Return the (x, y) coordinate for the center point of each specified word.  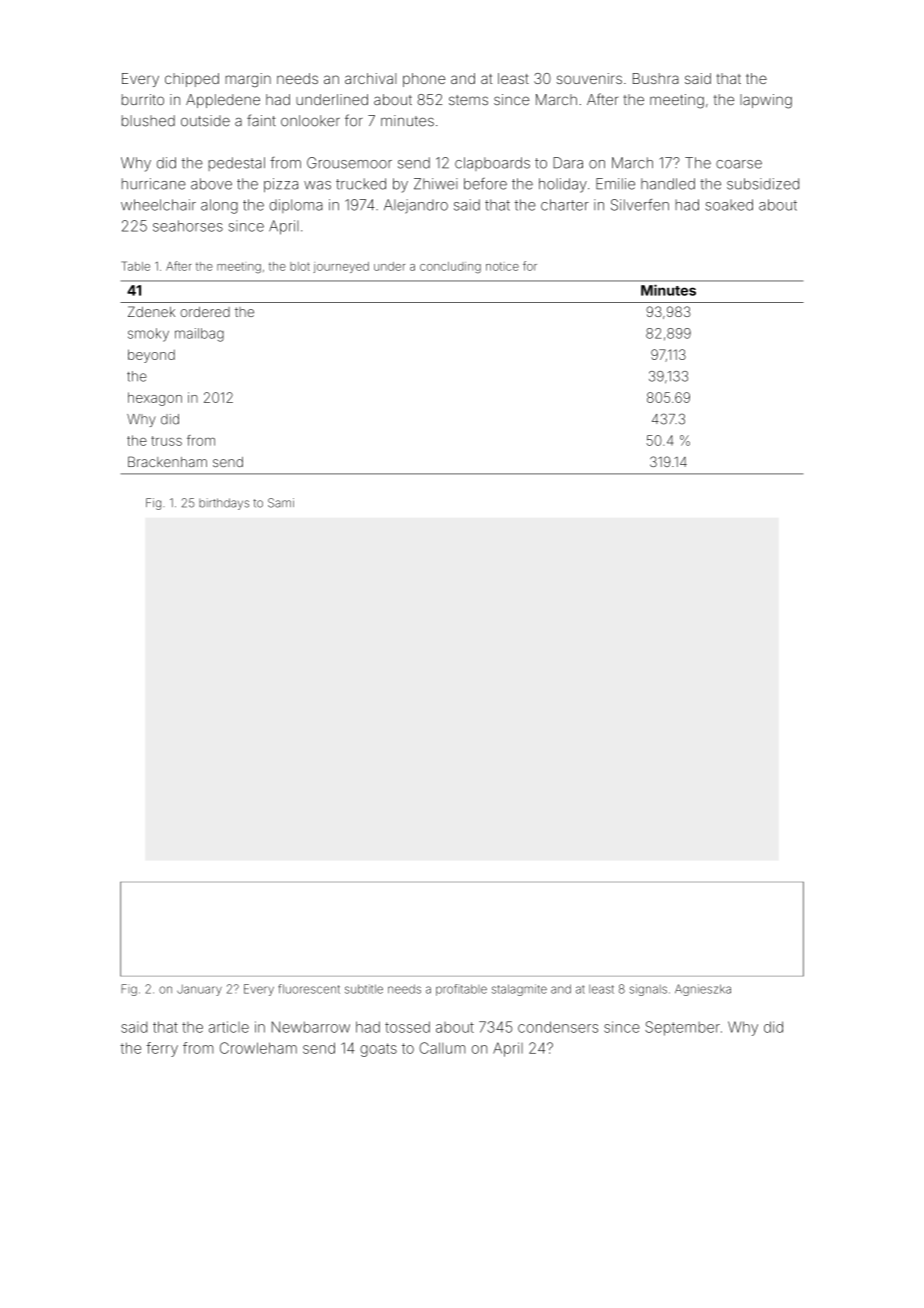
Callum (442, 1048)
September (682, 1028)
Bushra (656, 78)
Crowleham (258, 1048)
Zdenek (151, 311)
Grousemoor (349, 163)
